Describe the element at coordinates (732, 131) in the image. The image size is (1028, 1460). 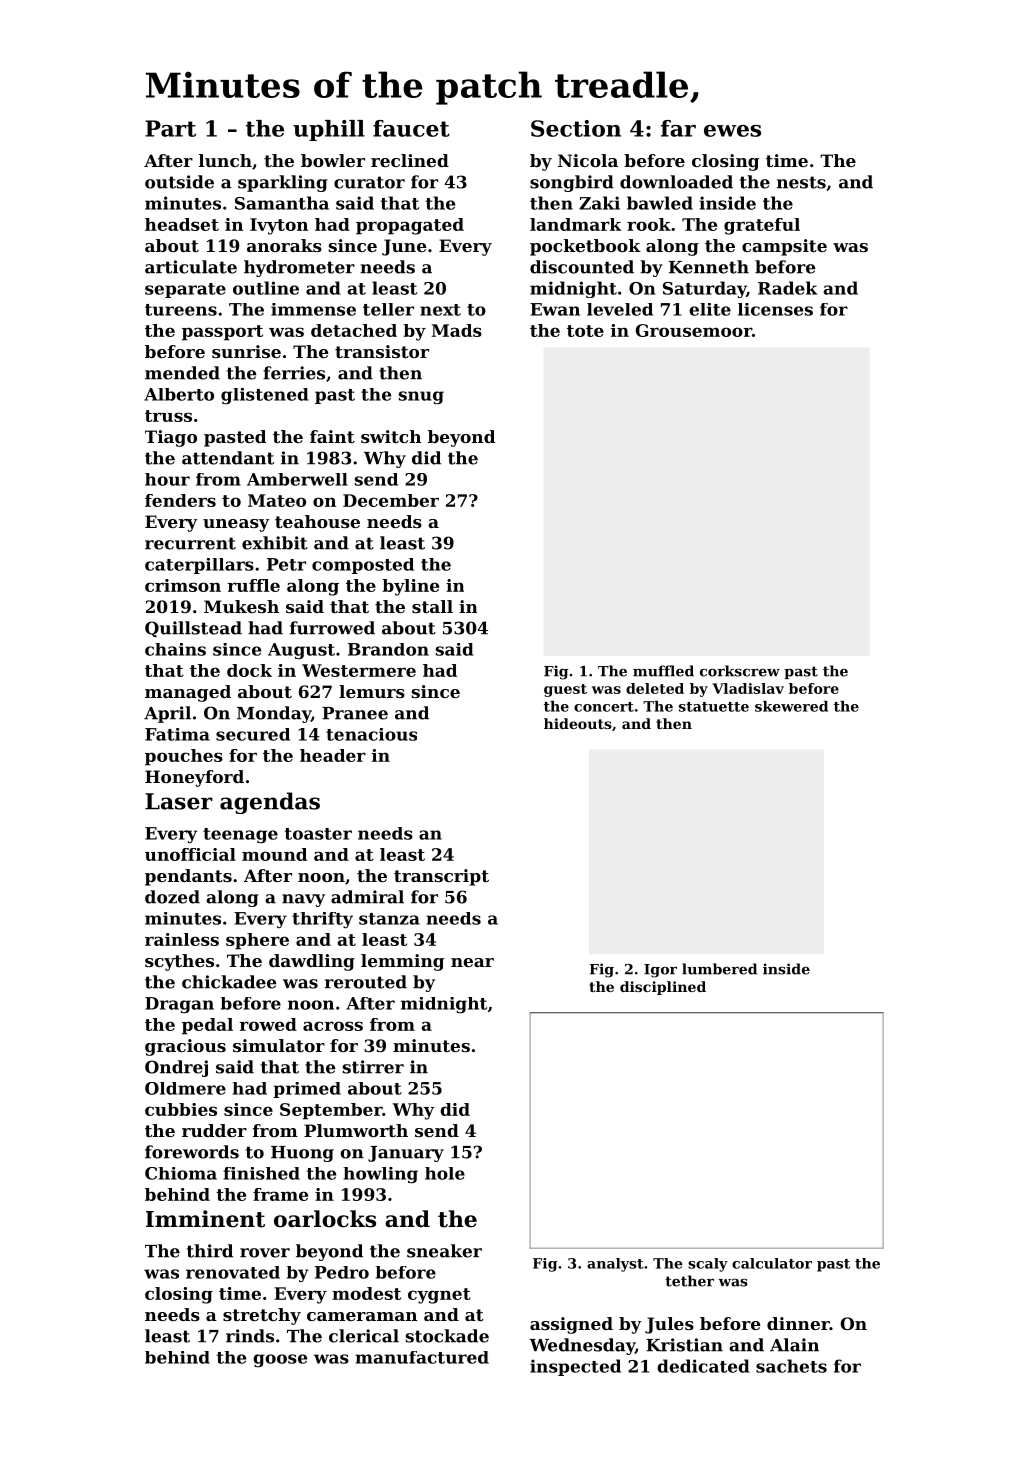
I see `ewes` at that location.
